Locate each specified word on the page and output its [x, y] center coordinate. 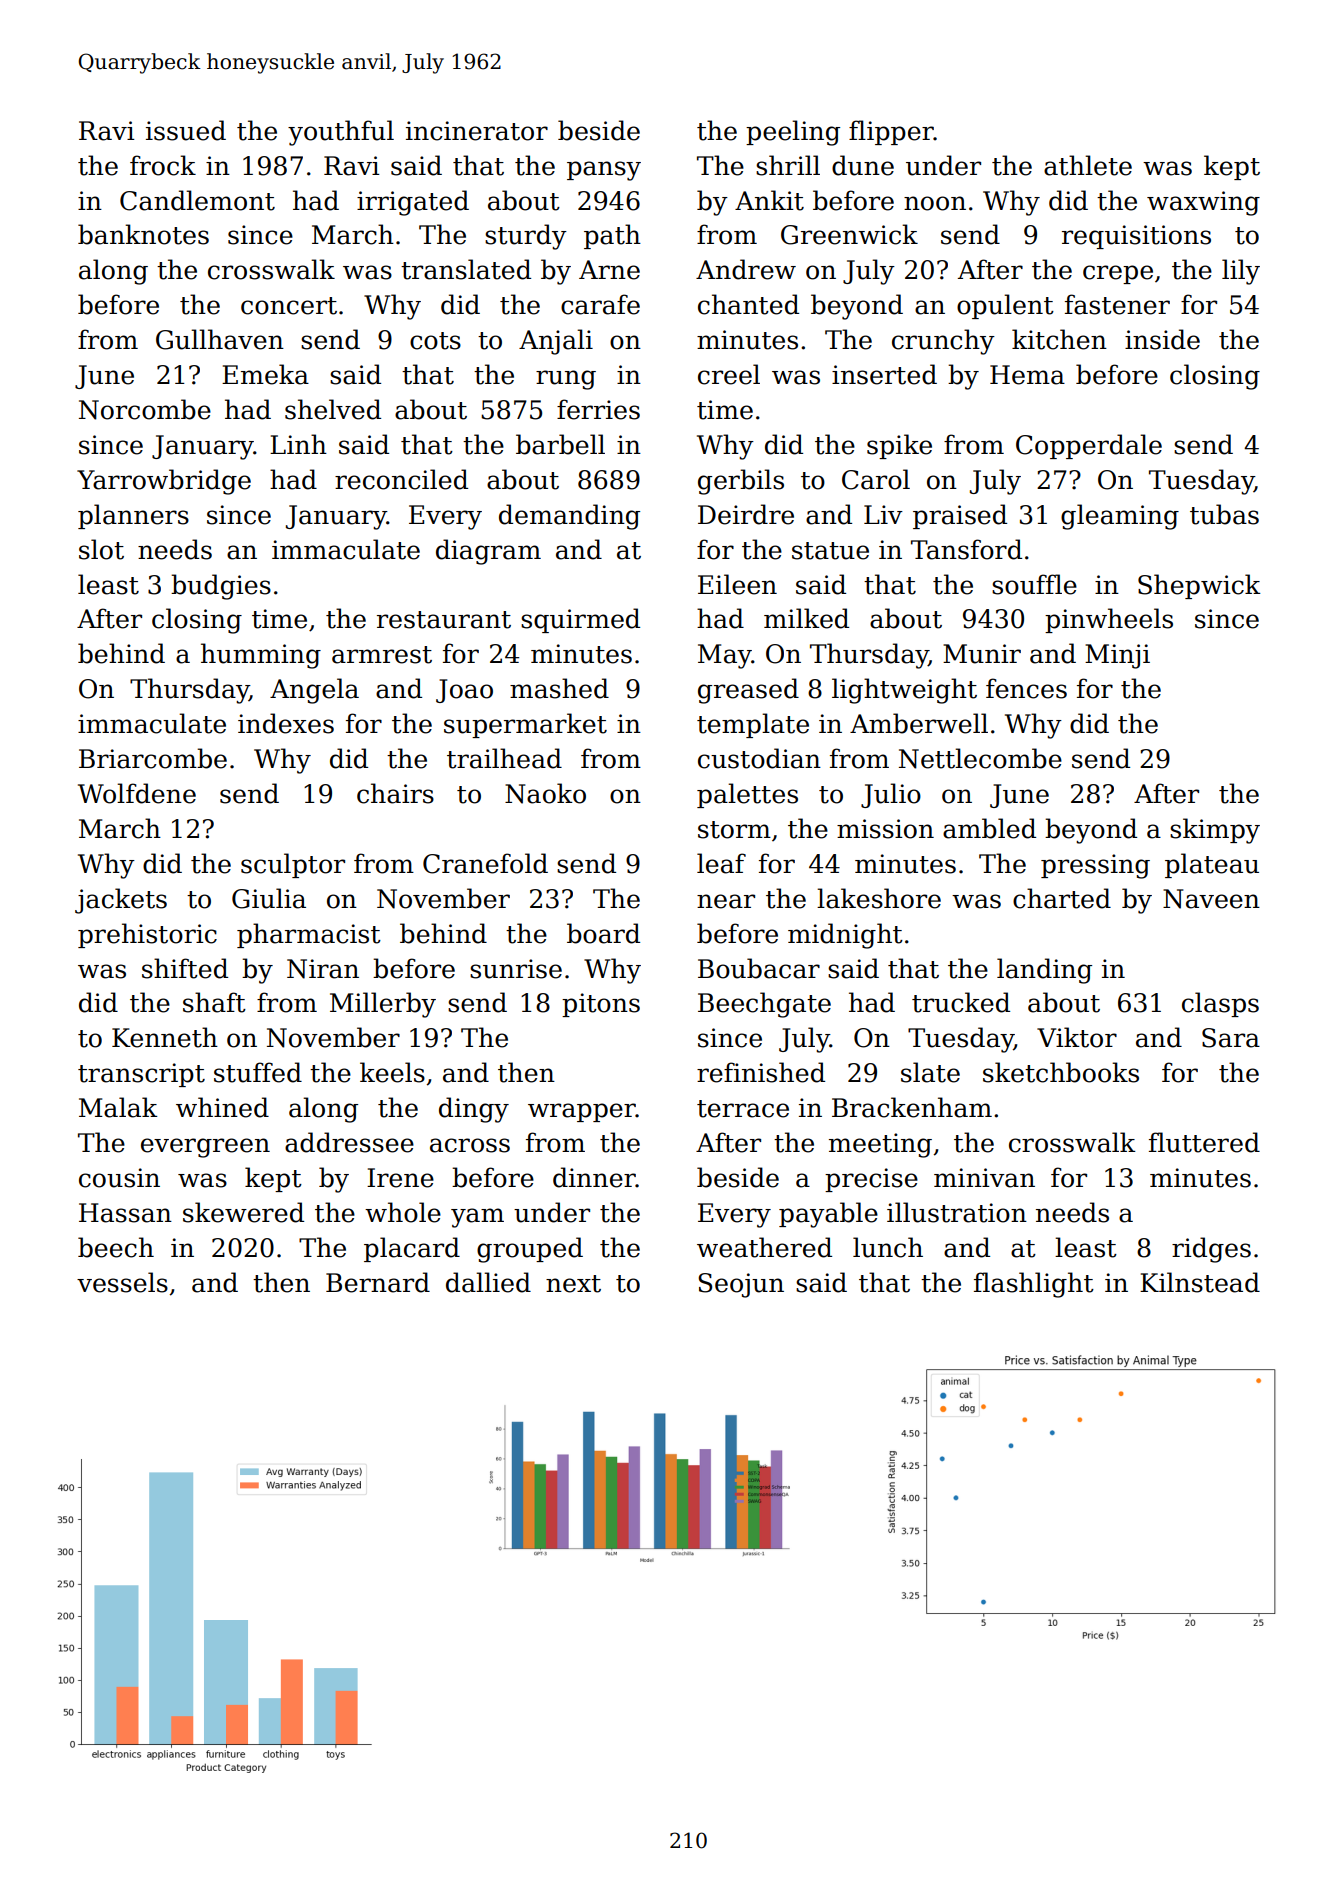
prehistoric [147, 935]
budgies [221, 587]
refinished [761, 1072]
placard [412, 1249]
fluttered [1204, 1142]
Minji [1117, 656]
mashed [559, 688]
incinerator [477, 131]
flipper [891, 132]
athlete [1088, 165]
